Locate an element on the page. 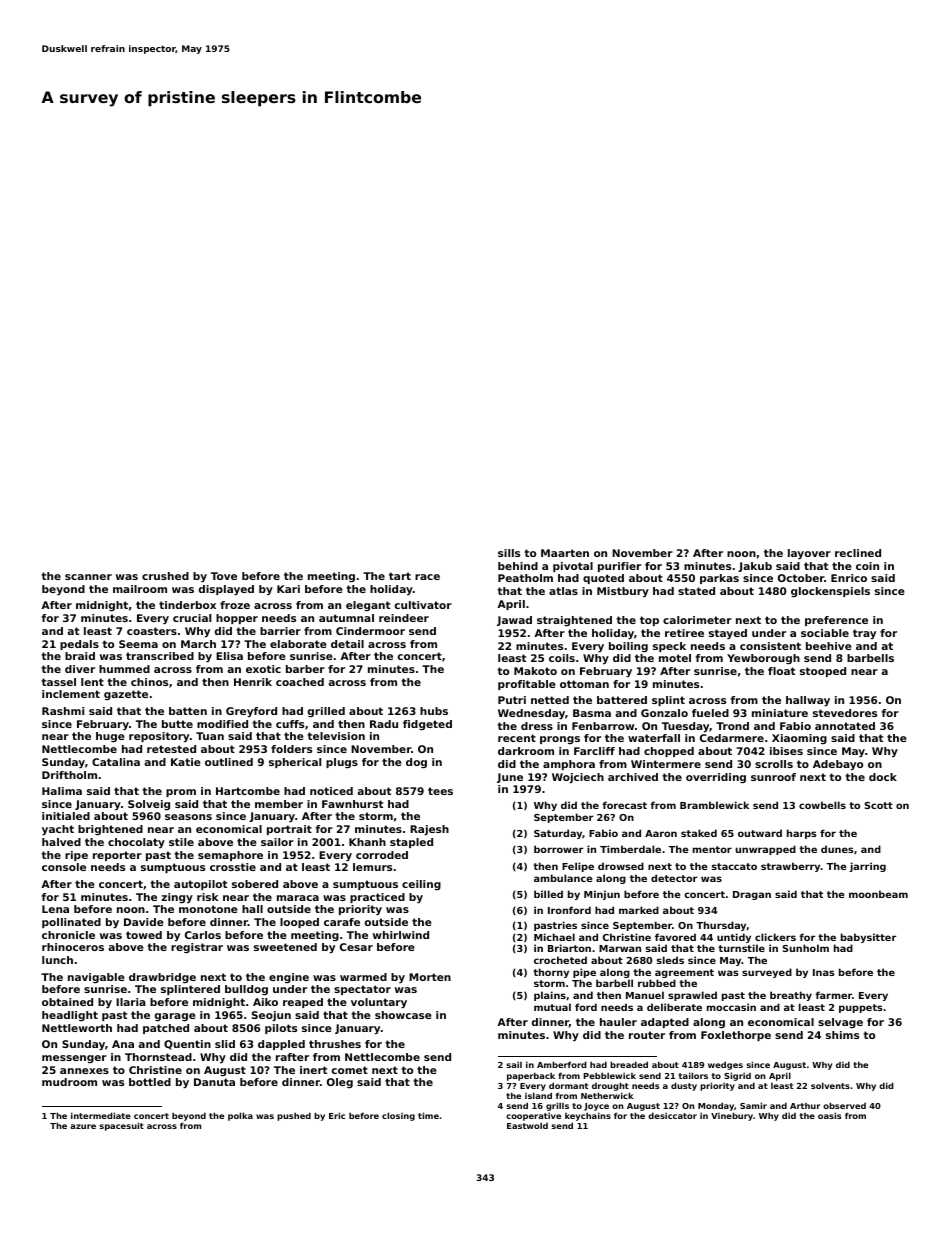  strawberry is located at coordinates (791, 867).
